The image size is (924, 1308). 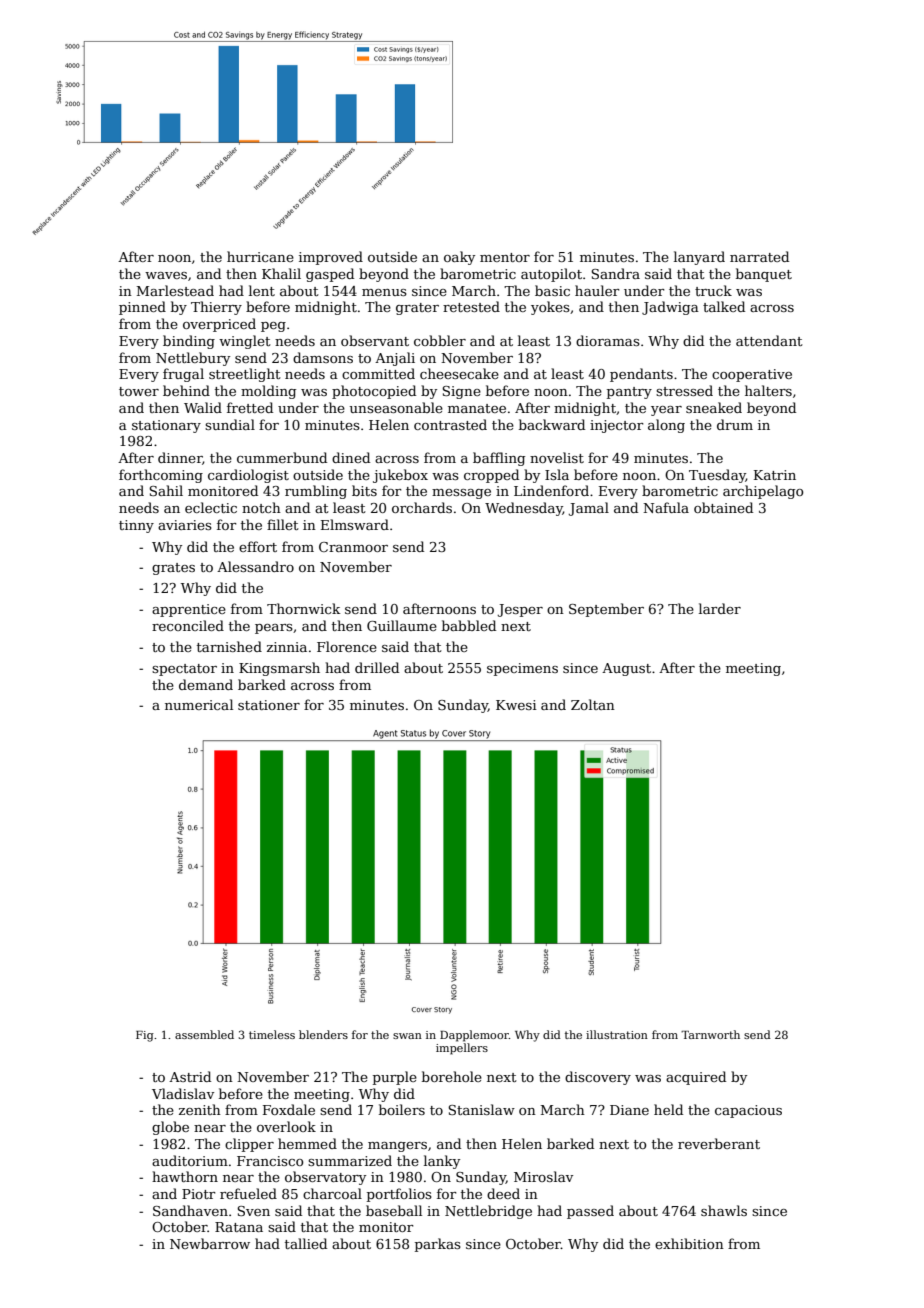 I want to click on Alessandro, so click(x=255, y=566).
